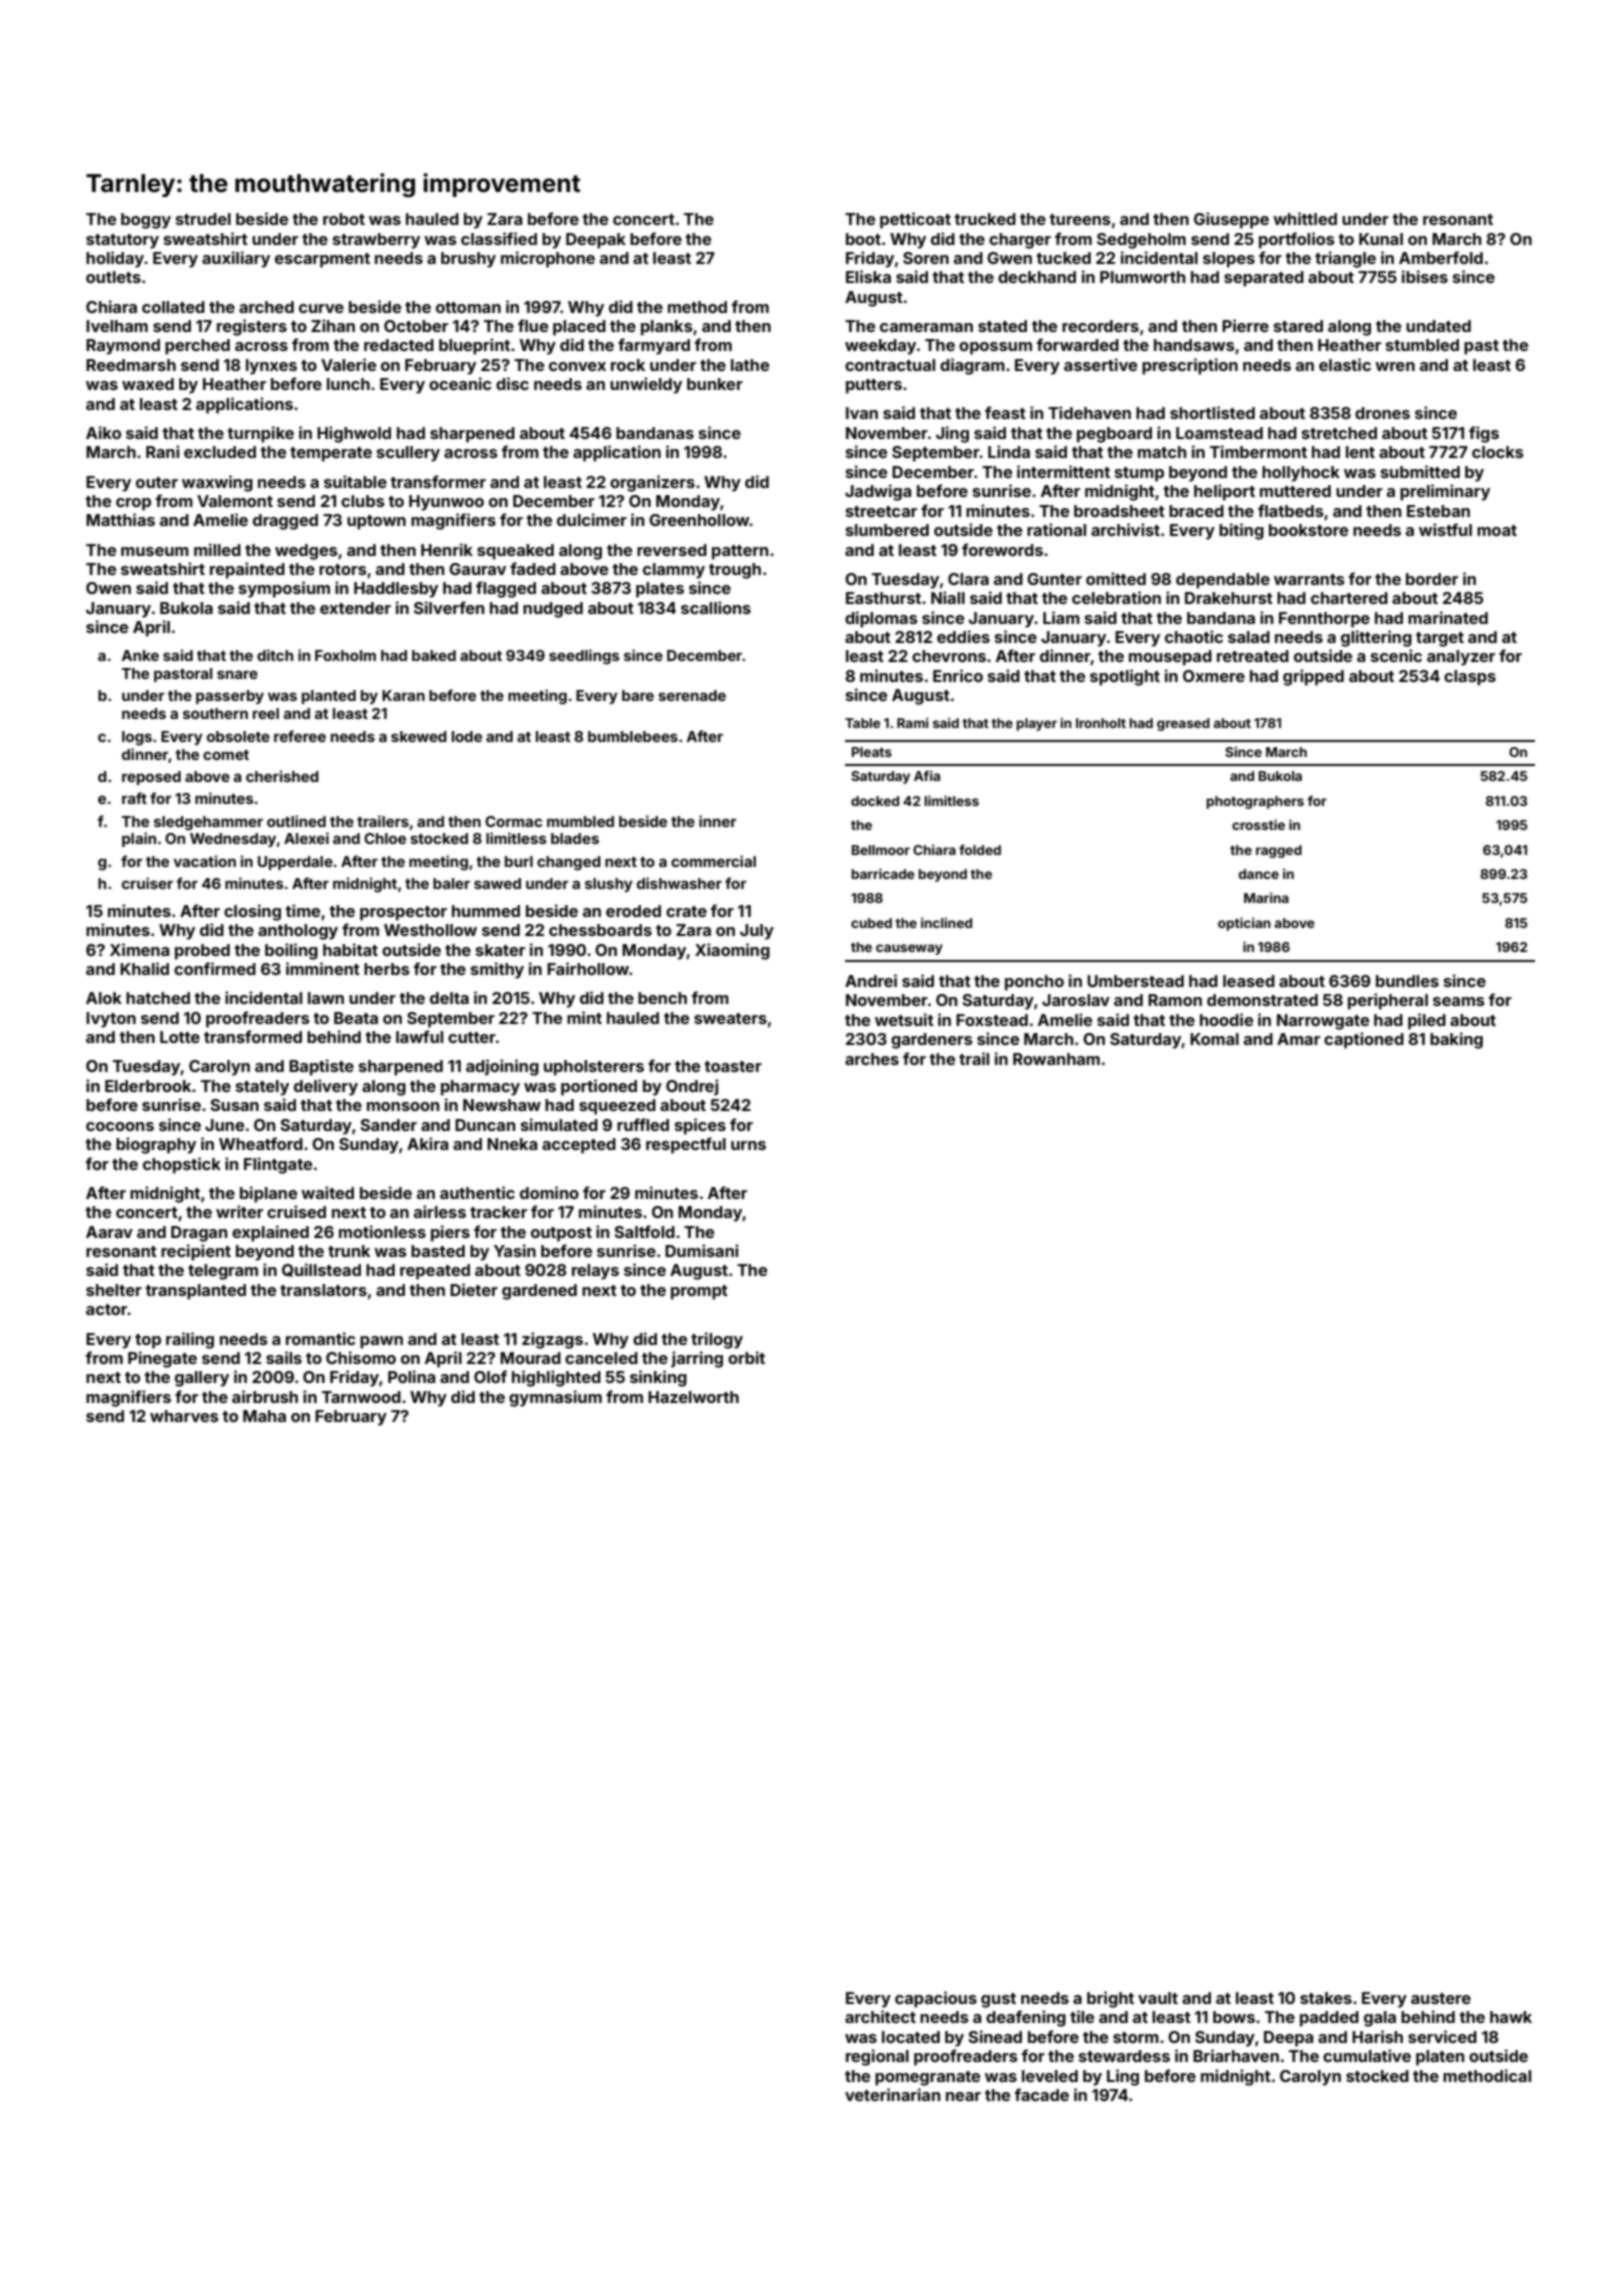  Describe the element at coordinates (692, 695) in the screenshot. I see `serenade` at that location.
